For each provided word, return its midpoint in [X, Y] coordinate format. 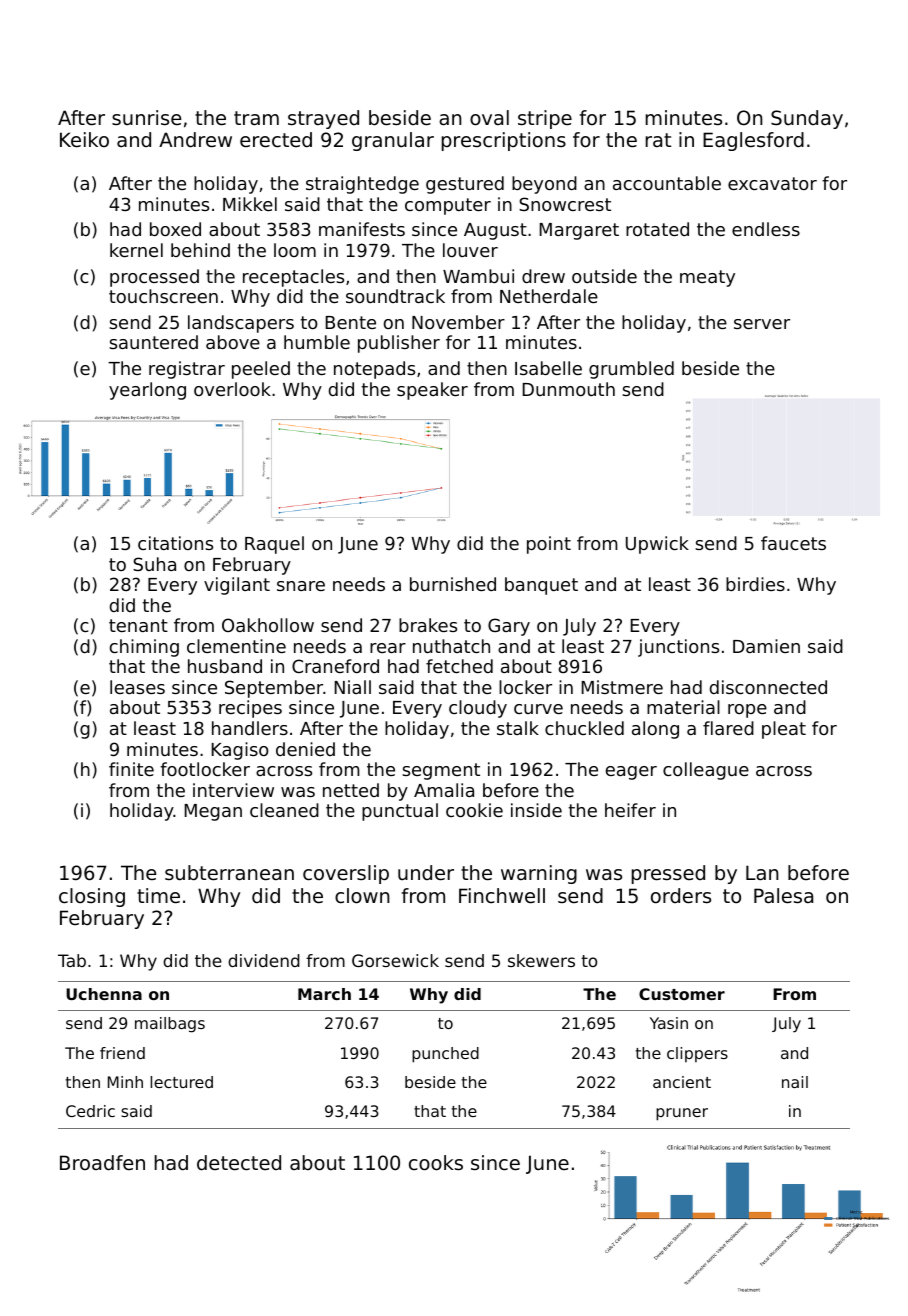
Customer [682, 994]
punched [445, 1055]
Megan [213, 812]
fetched [459, 666]
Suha [154, 564]
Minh [125, 1082]
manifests [362, 229]
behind [200, 250]
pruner [682, 1114]
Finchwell [502, 896]
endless [766, 229]
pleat [784, 730]
